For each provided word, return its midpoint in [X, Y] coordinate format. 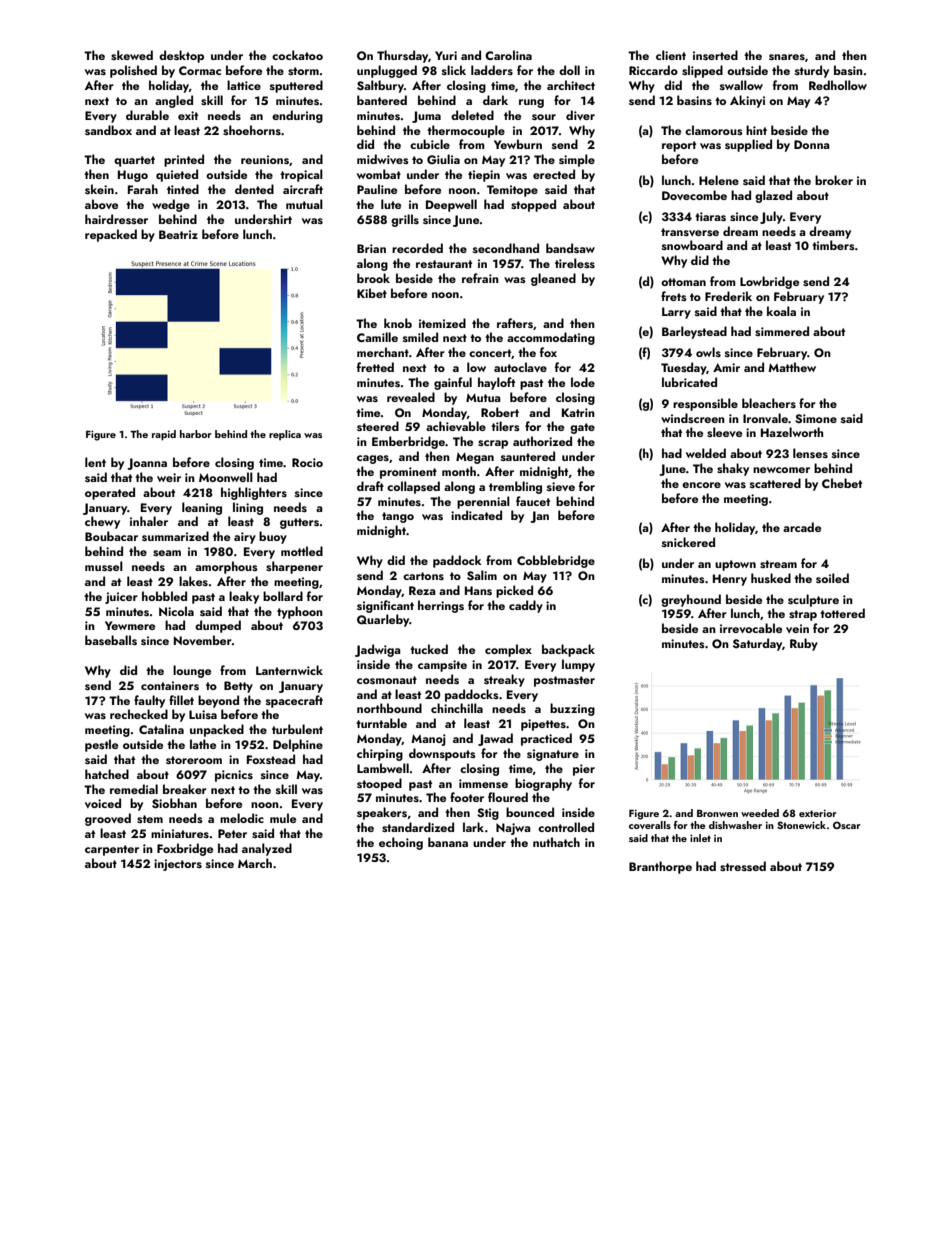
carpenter [112, 850]
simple [577, 160]
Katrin [578, 412]
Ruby [804, 644]
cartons [423, 576]
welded [706, 453]
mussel [104, 566]
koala [781, 311]
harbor [196, 434]
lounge [192, 671]
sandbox [108, 130]
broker [834, 180]
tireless [575, 263]
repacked [111, 235]
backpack [568, 650]
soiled [832, 578]
